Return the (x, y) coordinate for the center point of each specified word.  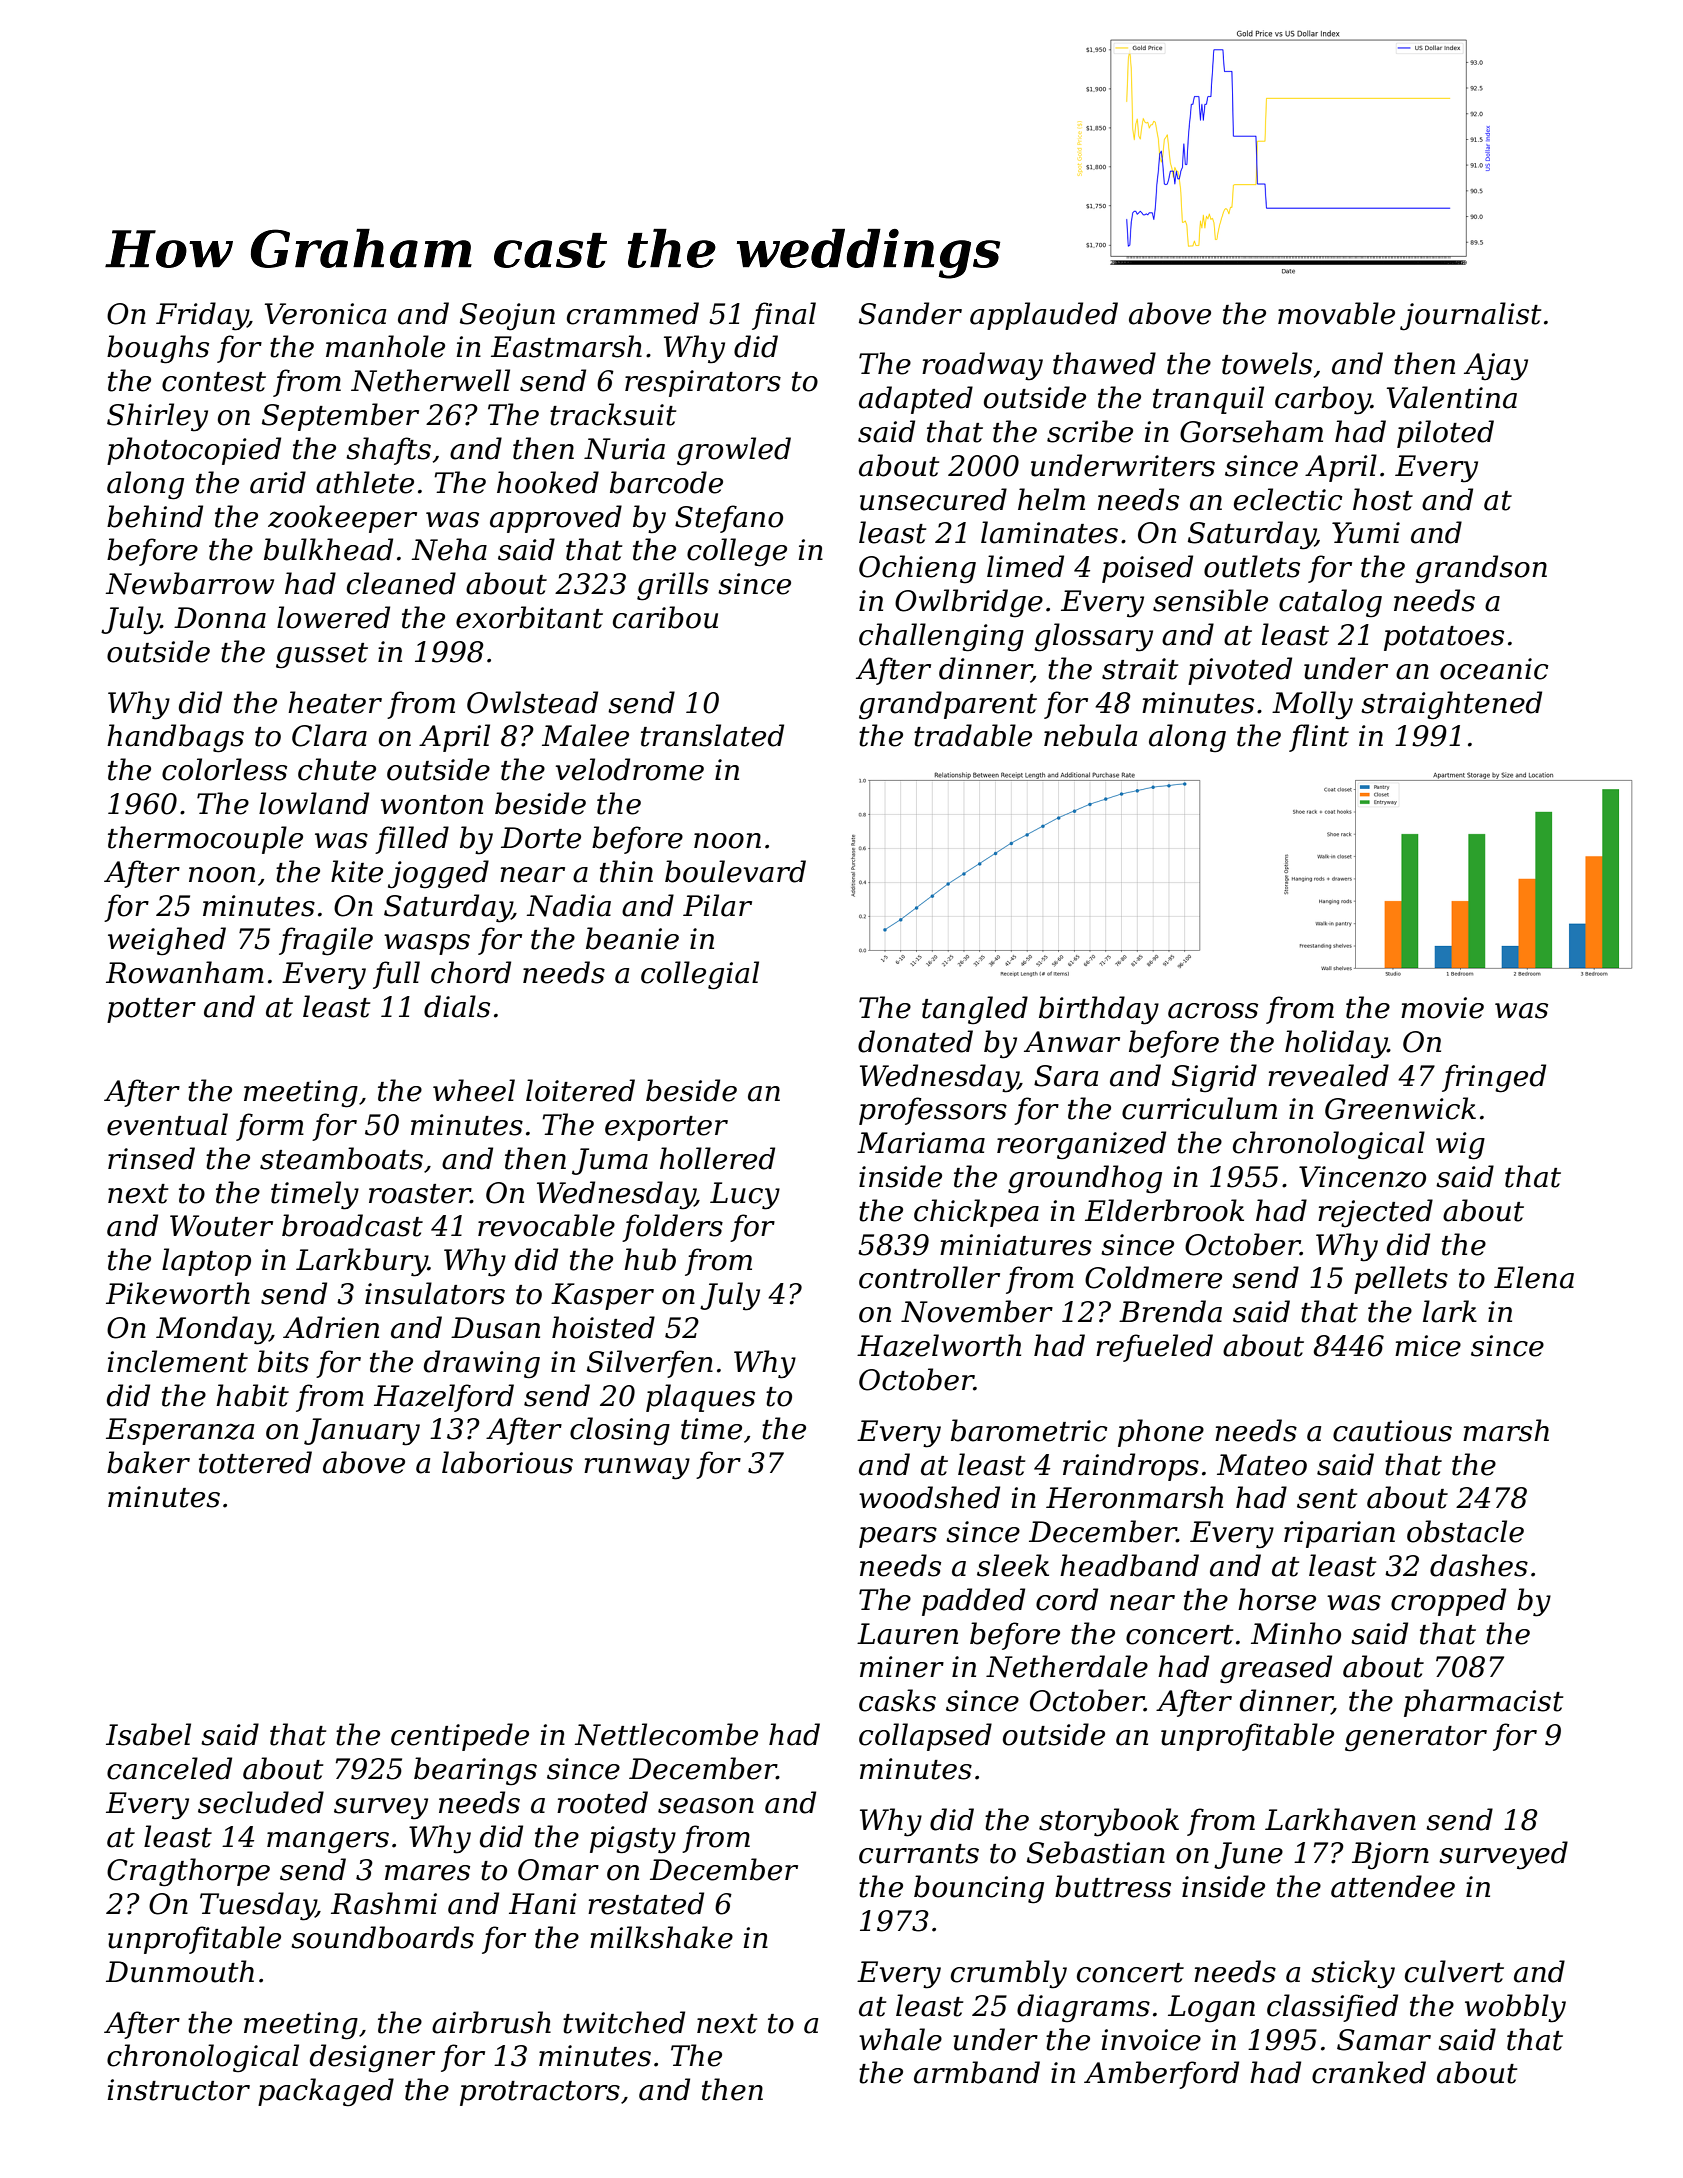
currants (919, 1854)
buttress (1113, 1886)
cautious (1392, 1431)
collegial (700, 975)
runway (637, 1469)
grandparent (948, 705)
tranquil (1208, 400)
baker (148, 1462)
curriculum (1199, 1108)
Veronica (325, 314)
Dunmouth (180, 1971)
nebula (1090, 735)
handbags (175, 738)
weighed (167, 941)
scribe (1090, 431)
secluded (261, 1802)
